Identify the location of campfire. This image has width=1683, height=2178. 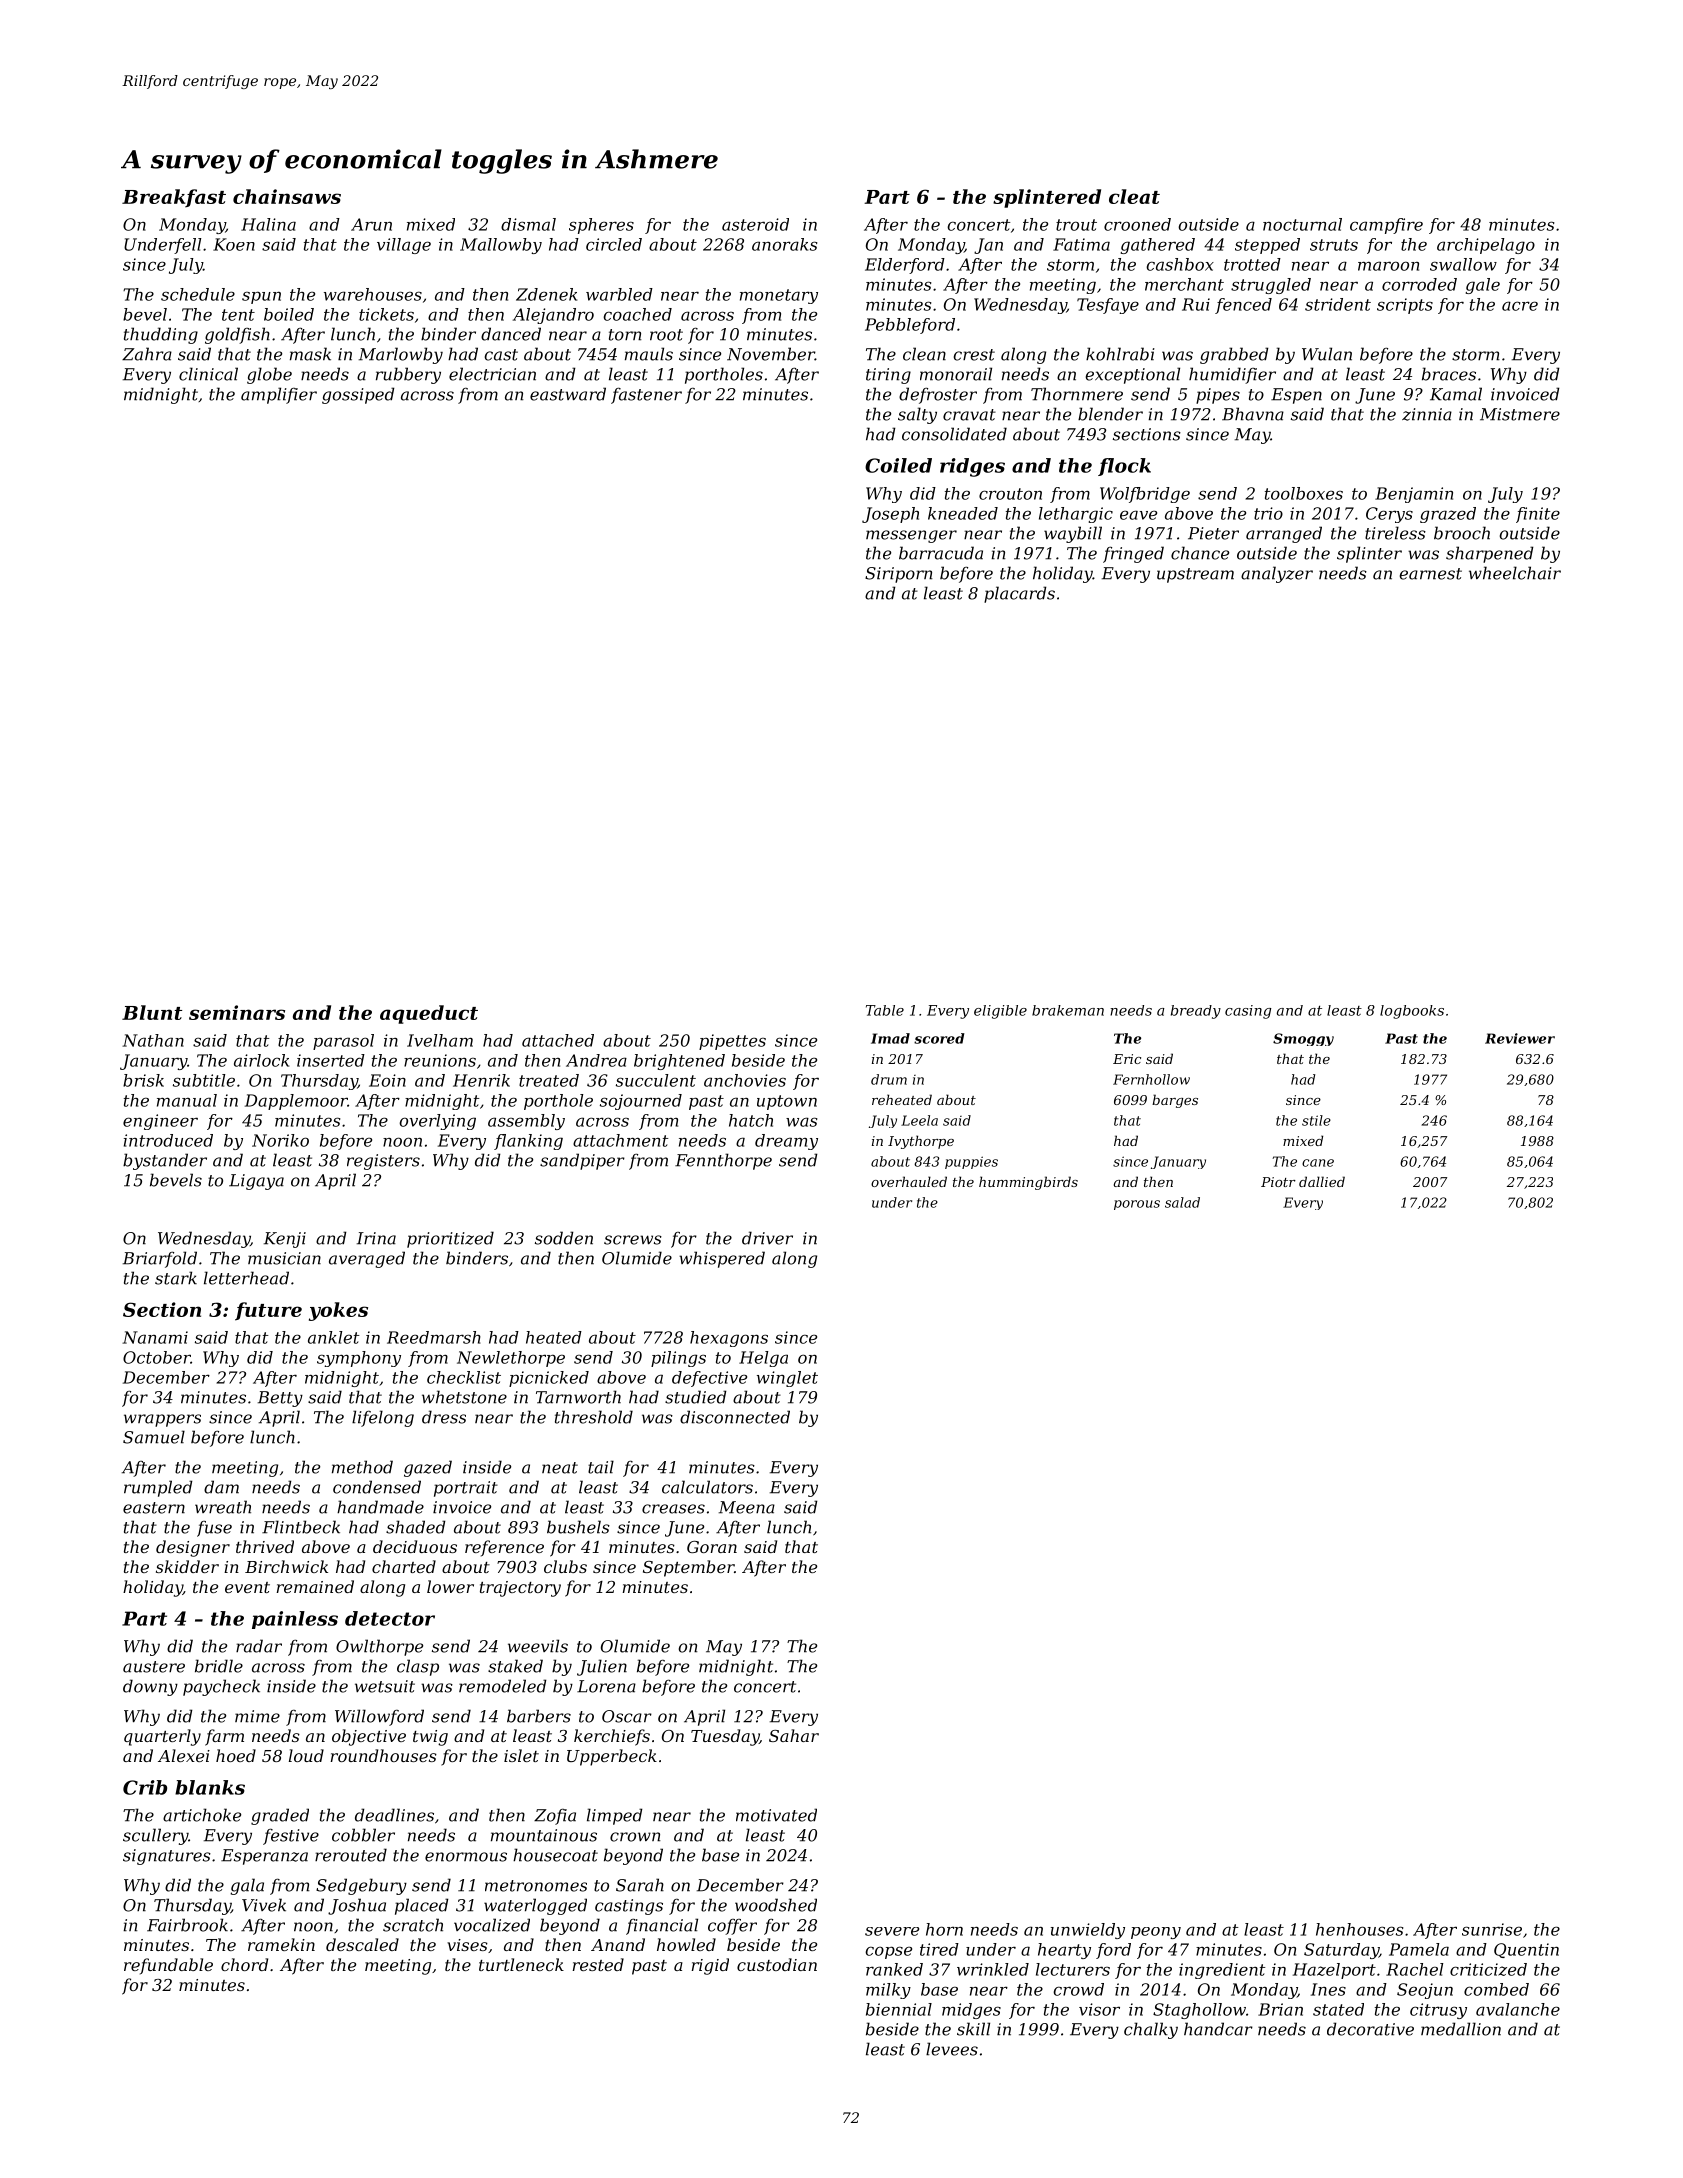
(1386, 226).
